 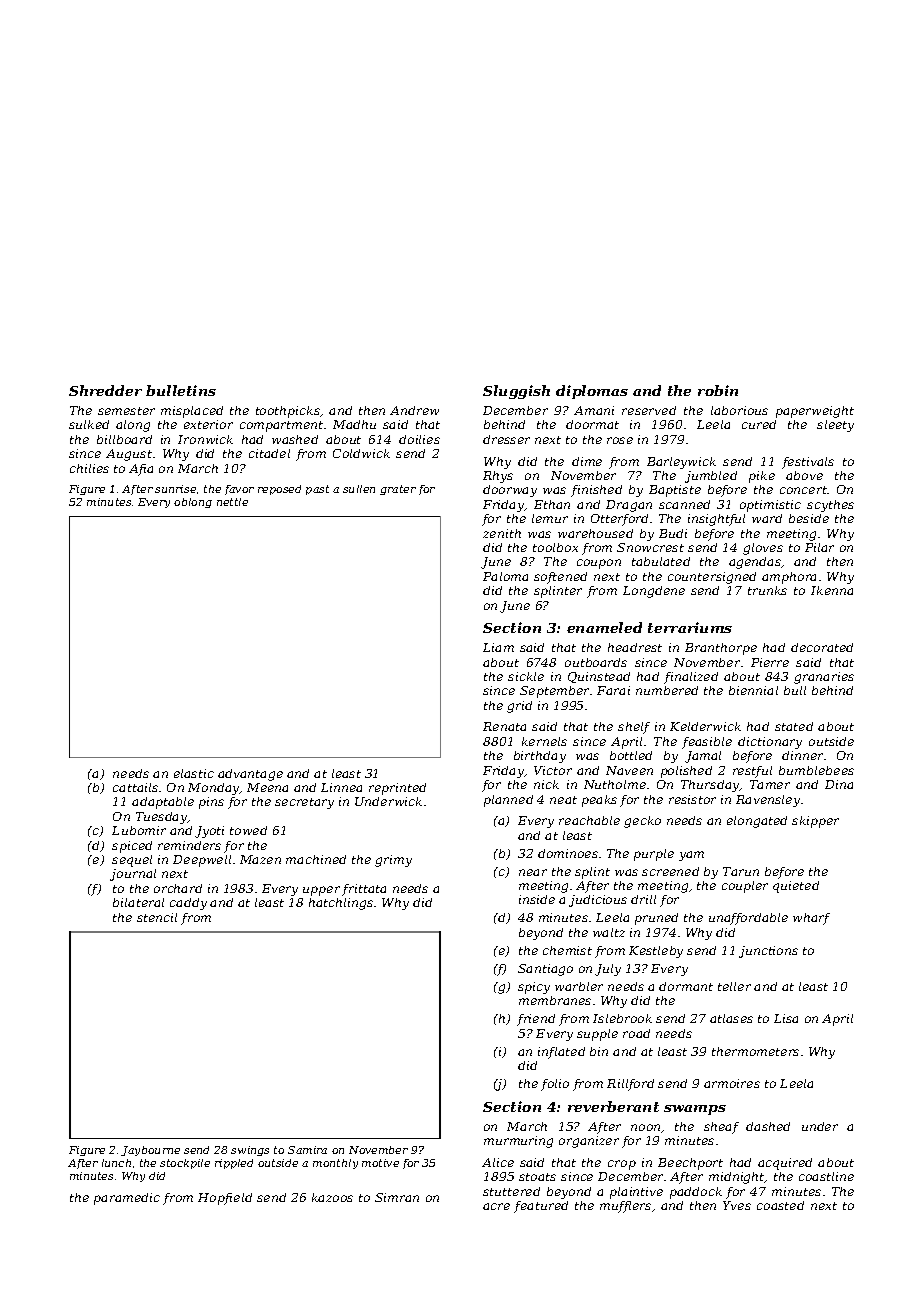 I want to click on elastic, so click(x=194, y=773).
